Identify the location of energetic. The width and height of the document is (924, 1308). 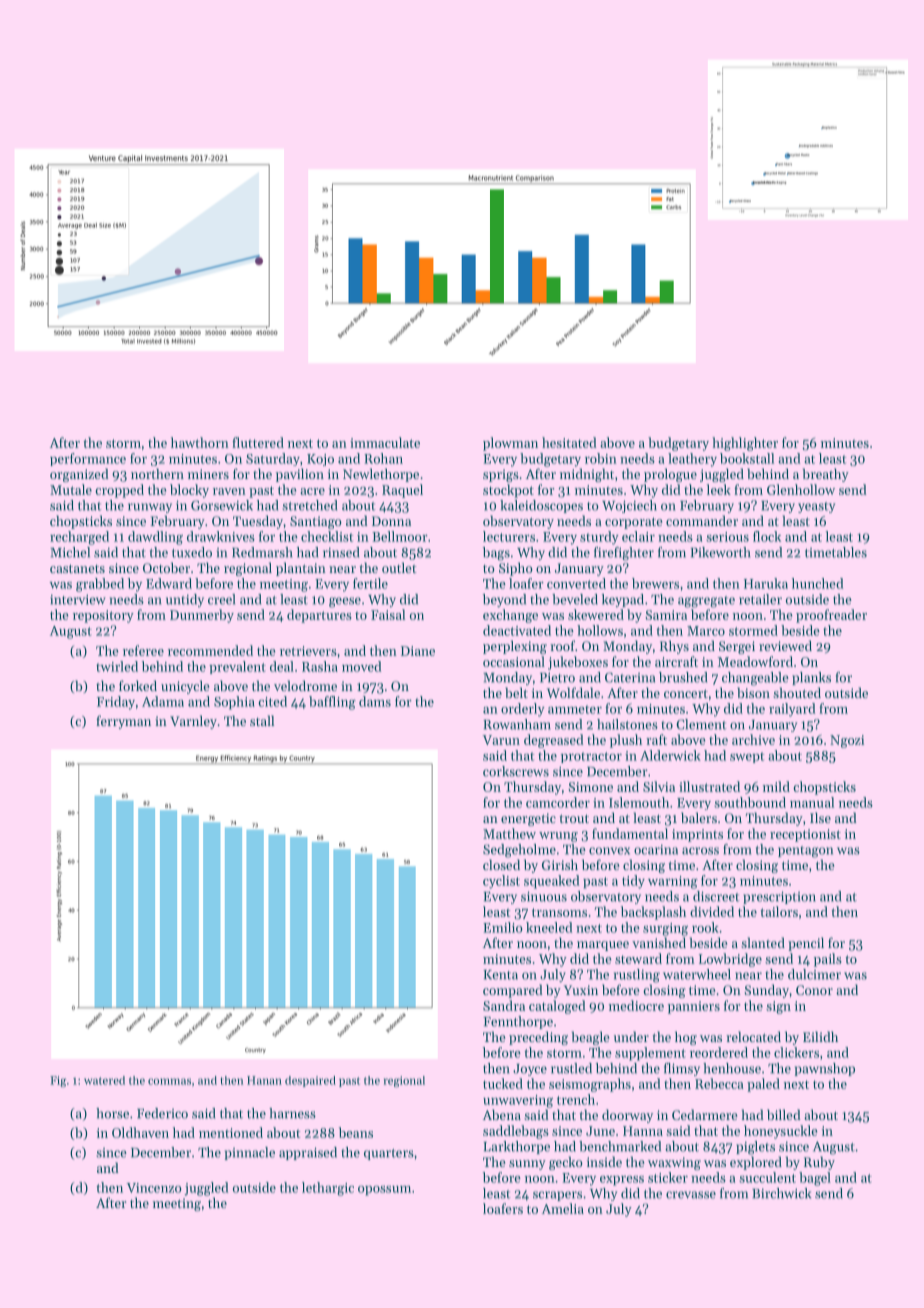
(528, 819).
